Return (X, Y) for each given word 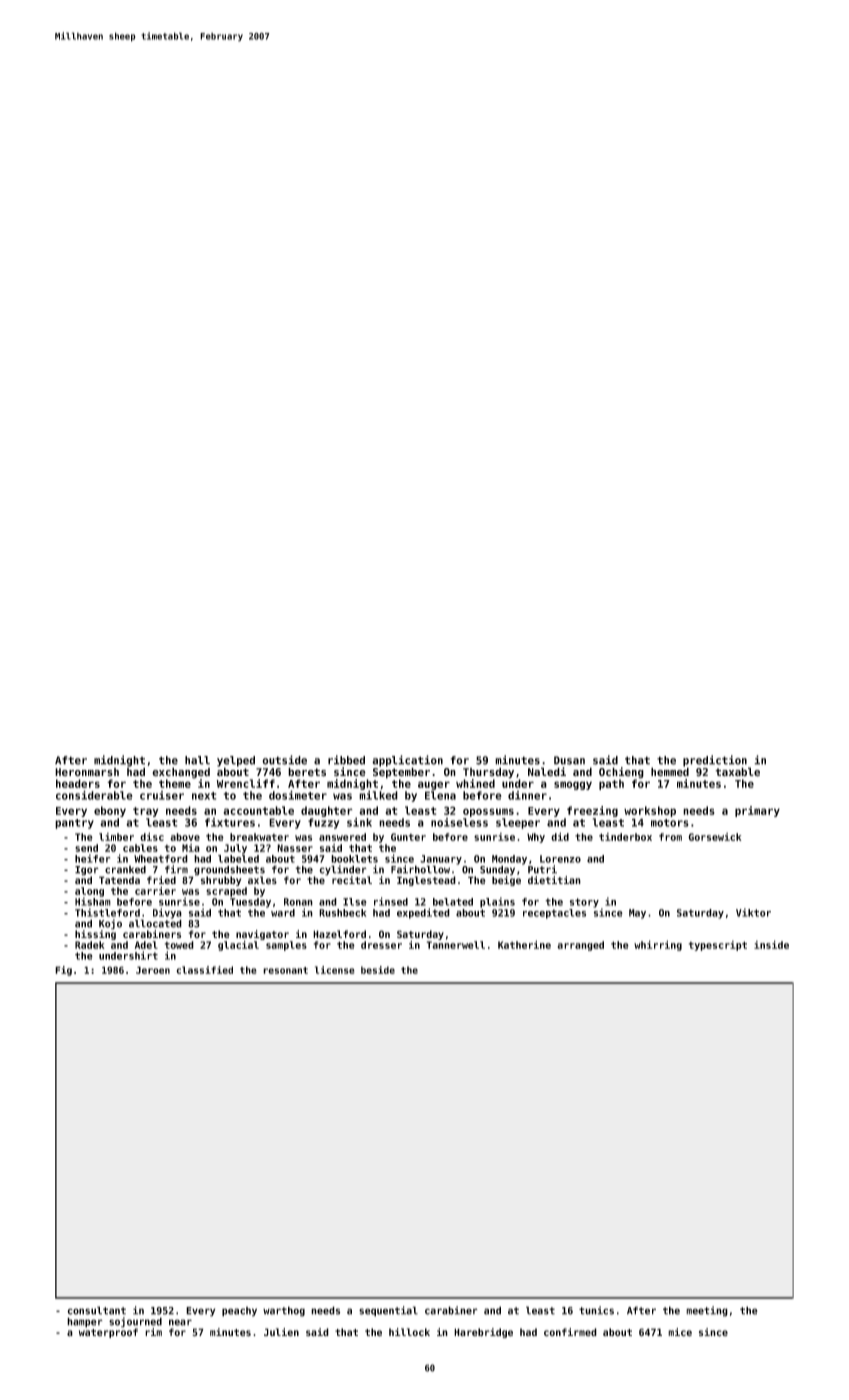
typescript (718, 946)
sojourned (135, 1322)
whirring (658, 945)
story (584, 903)
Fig (63, 971)
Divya (167, 913)
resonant (285, 970)
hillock (409, 1332)
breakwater (259, 837)
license (335, 970)
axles (262, 880)
